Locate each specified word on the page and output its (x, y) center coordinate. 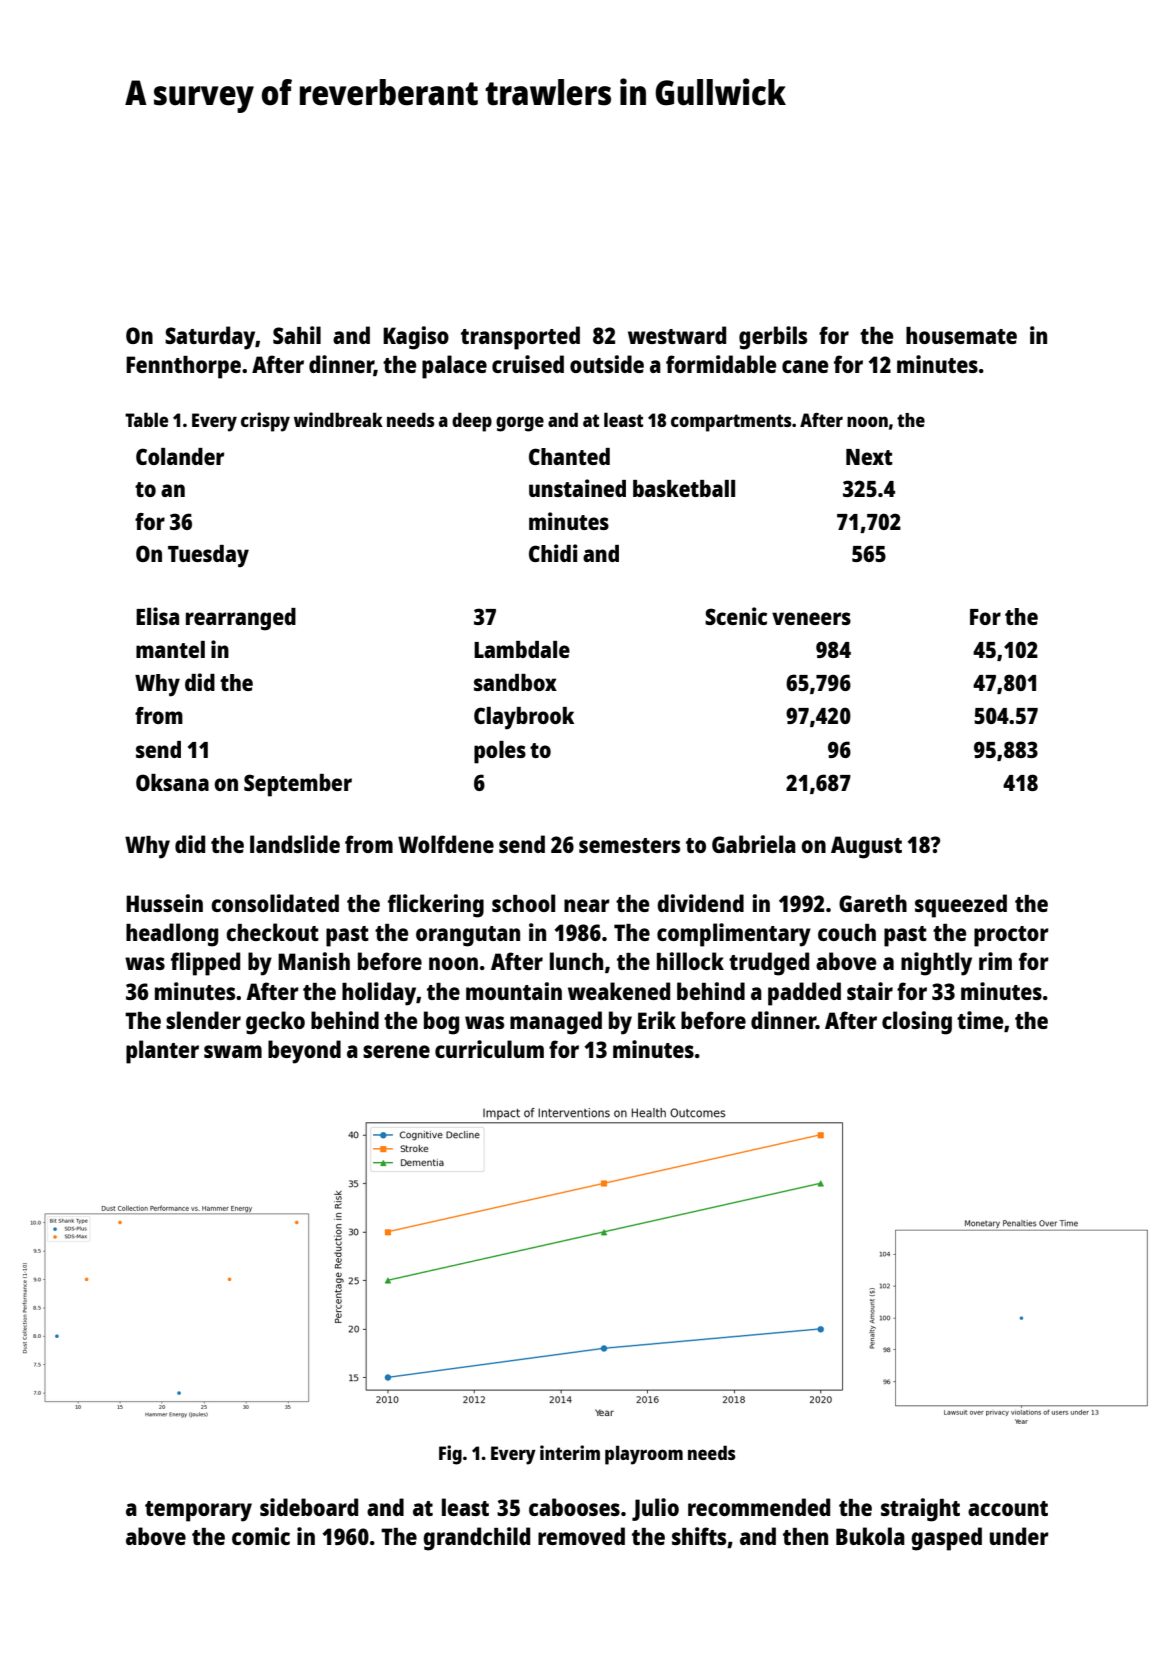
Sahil (297, 335)
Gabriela (754, 844)
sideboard (309, 1507)
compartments (731, 423)
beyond (304, 1052)
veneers (811, 618)
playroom (644, 1455)
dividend (700, 903)
